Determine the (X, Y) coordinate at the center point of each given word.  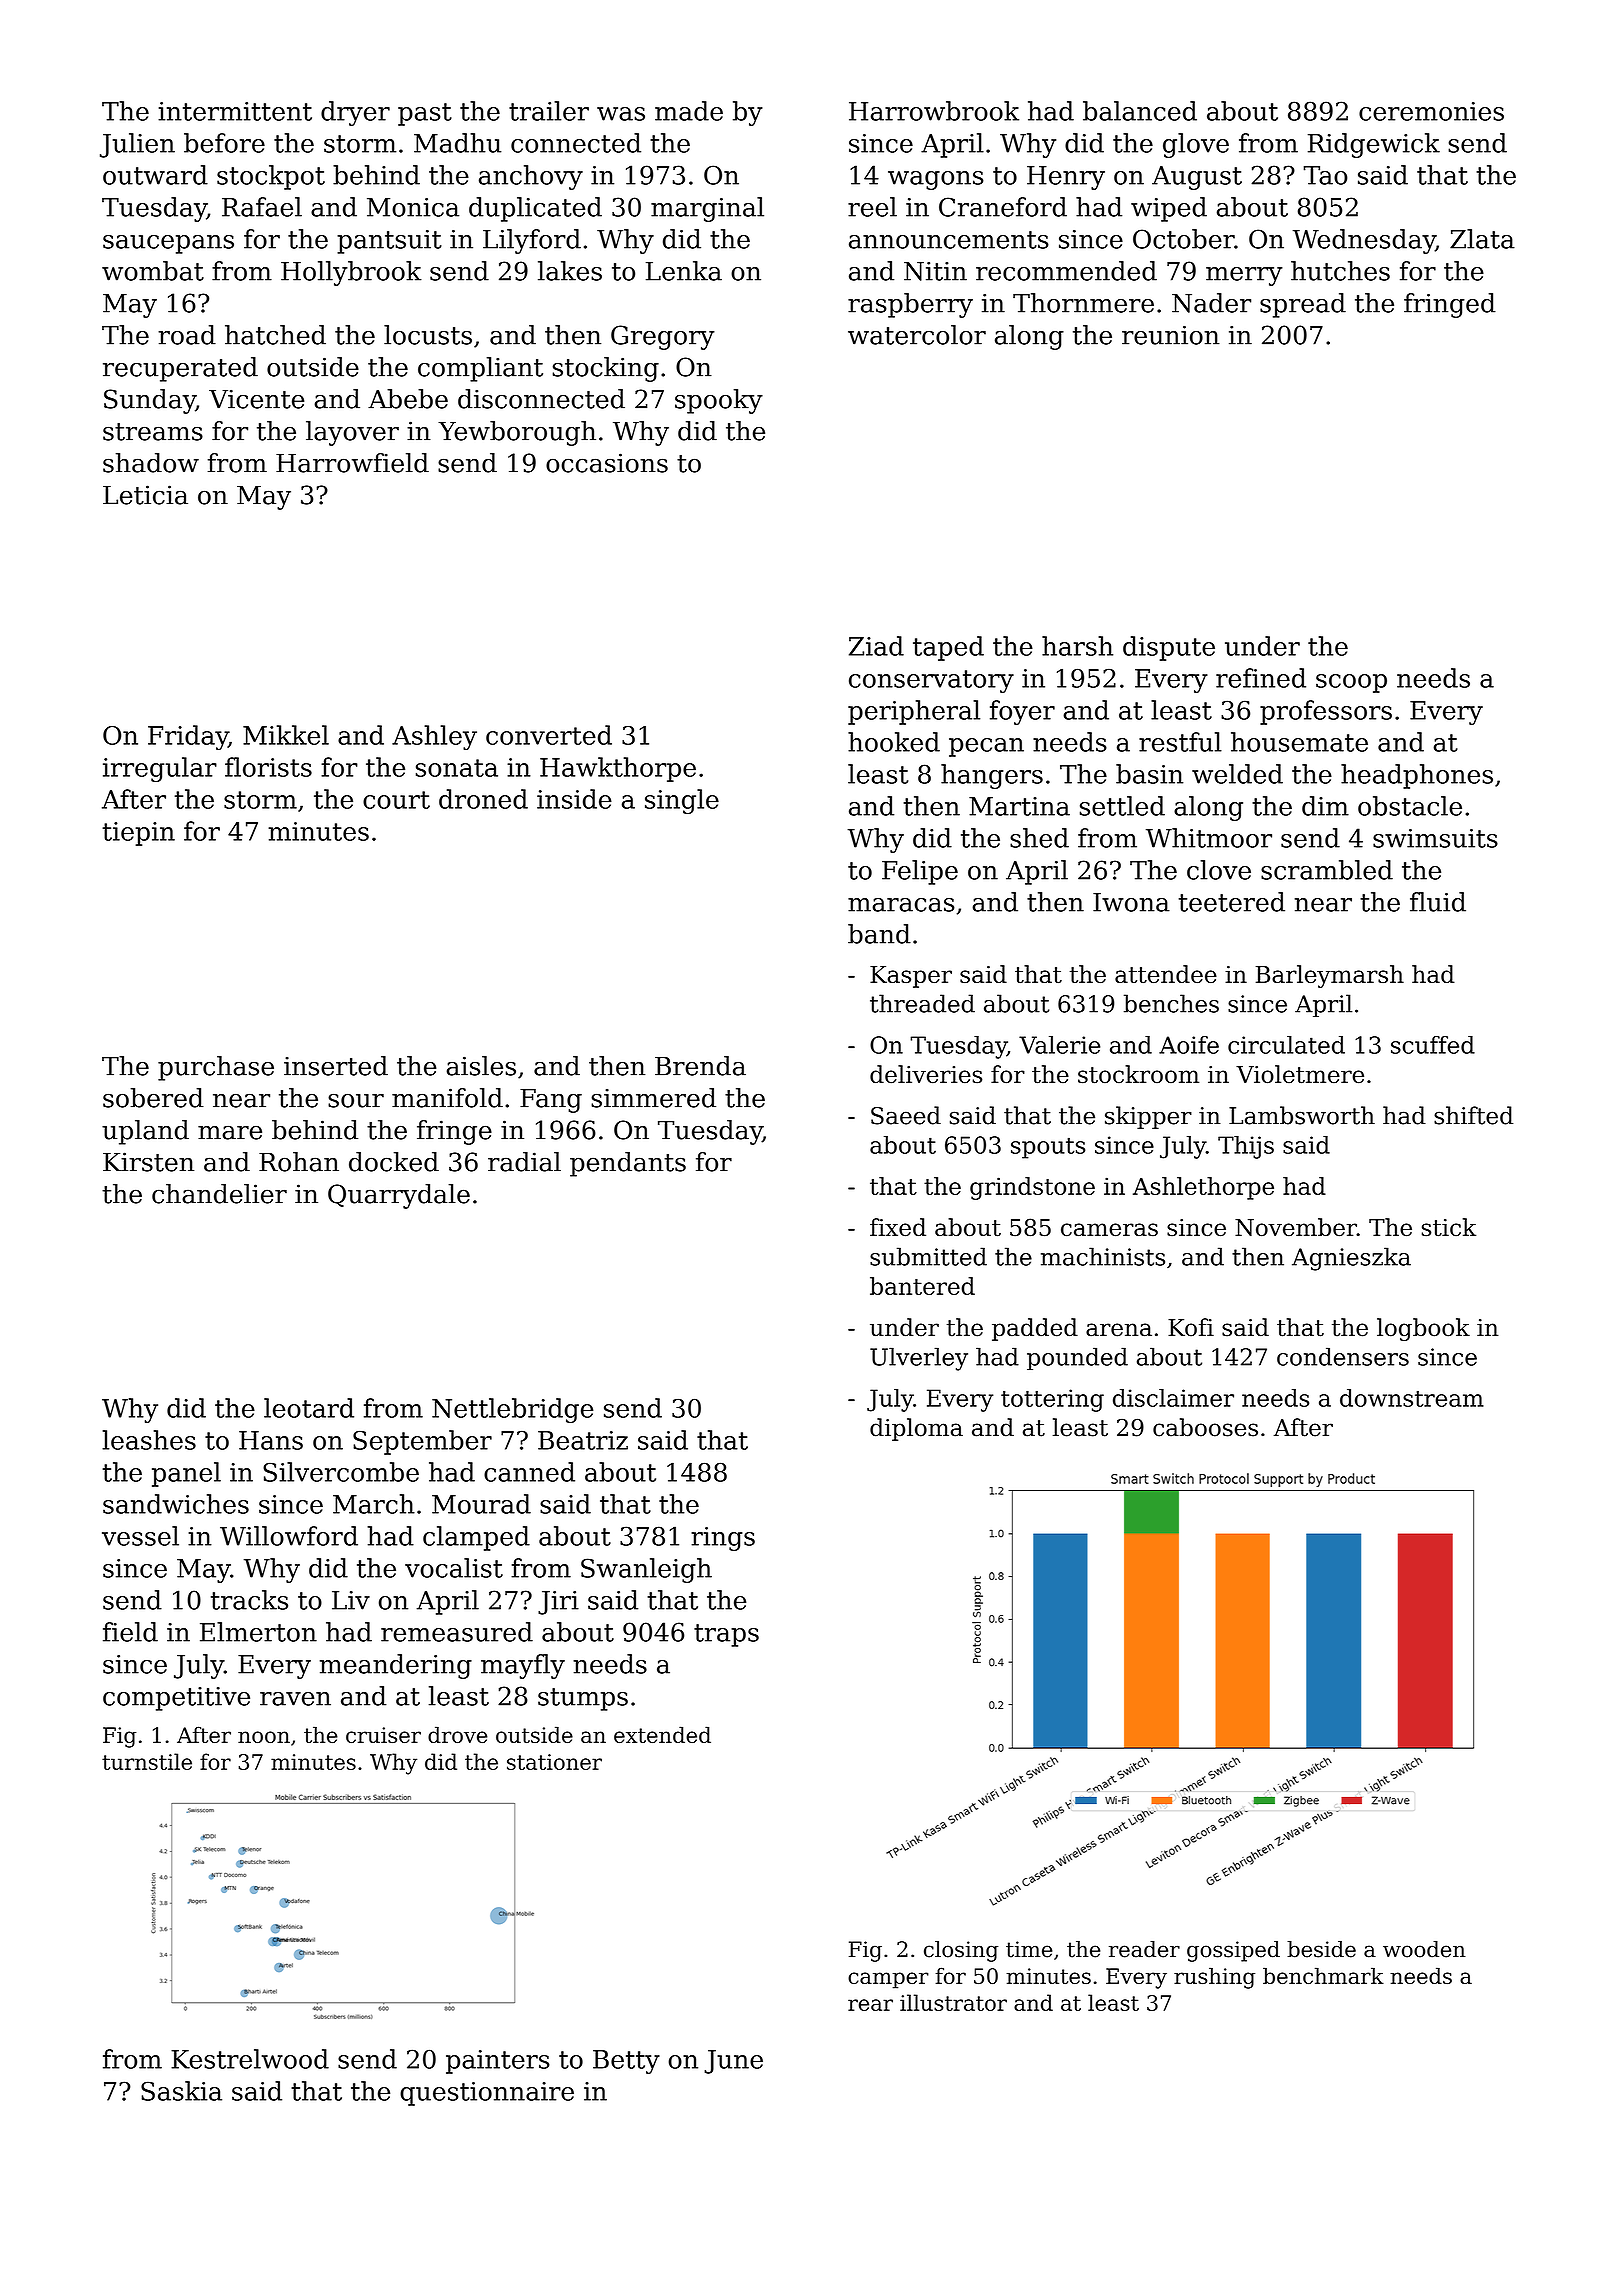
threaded (922, 1003)
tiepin (138, 834)
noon (264, 1737)
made (689, 111)
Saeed (906, 1115)
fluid (1438, 902)
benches (1171, 1003)
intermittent (235, 111)
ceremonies (1431, 111)
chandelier (219, 1194)
